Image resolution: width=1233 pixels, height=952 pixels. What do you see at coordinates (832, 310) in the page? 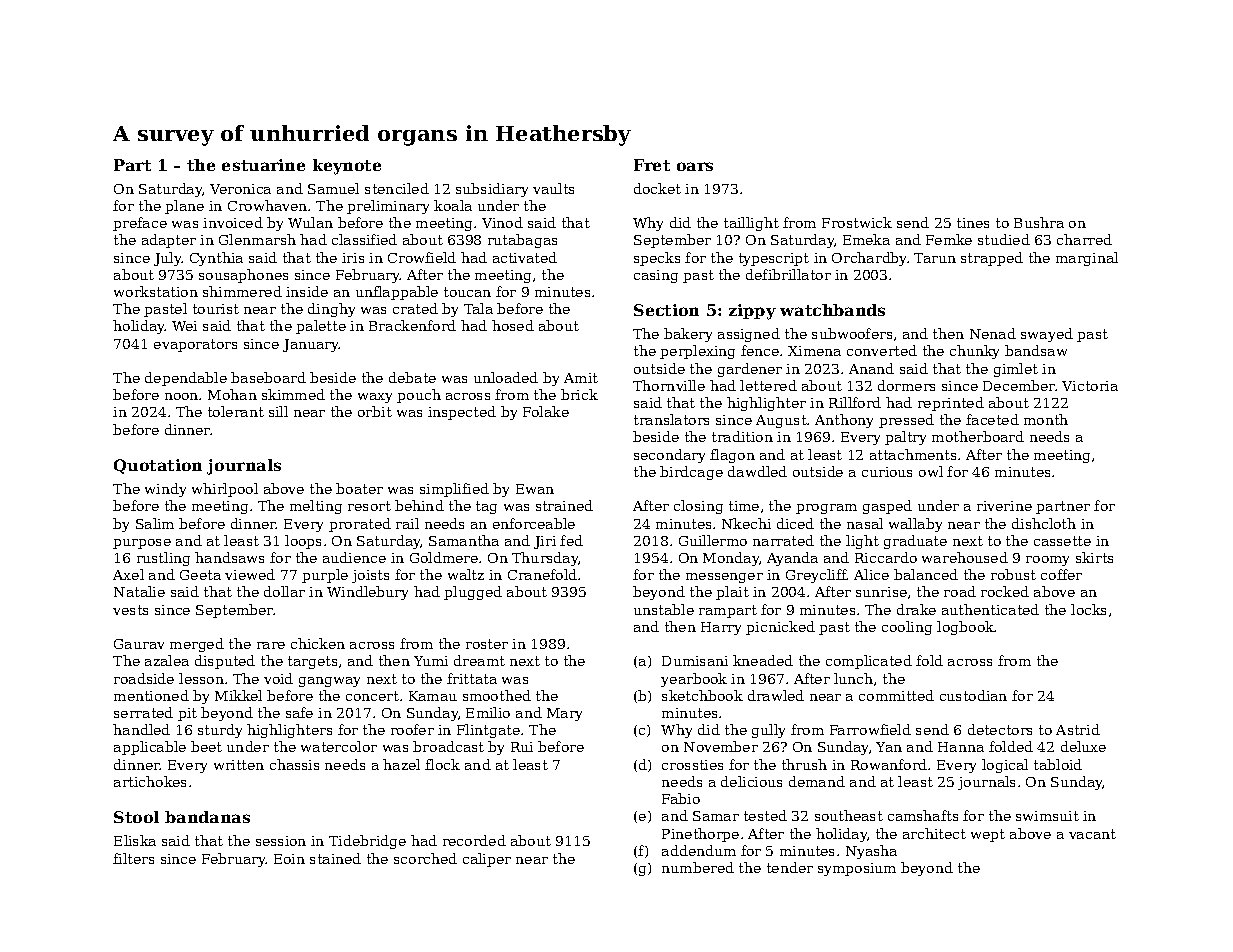
I see `watchbands` at bounding box center [832, 310].
